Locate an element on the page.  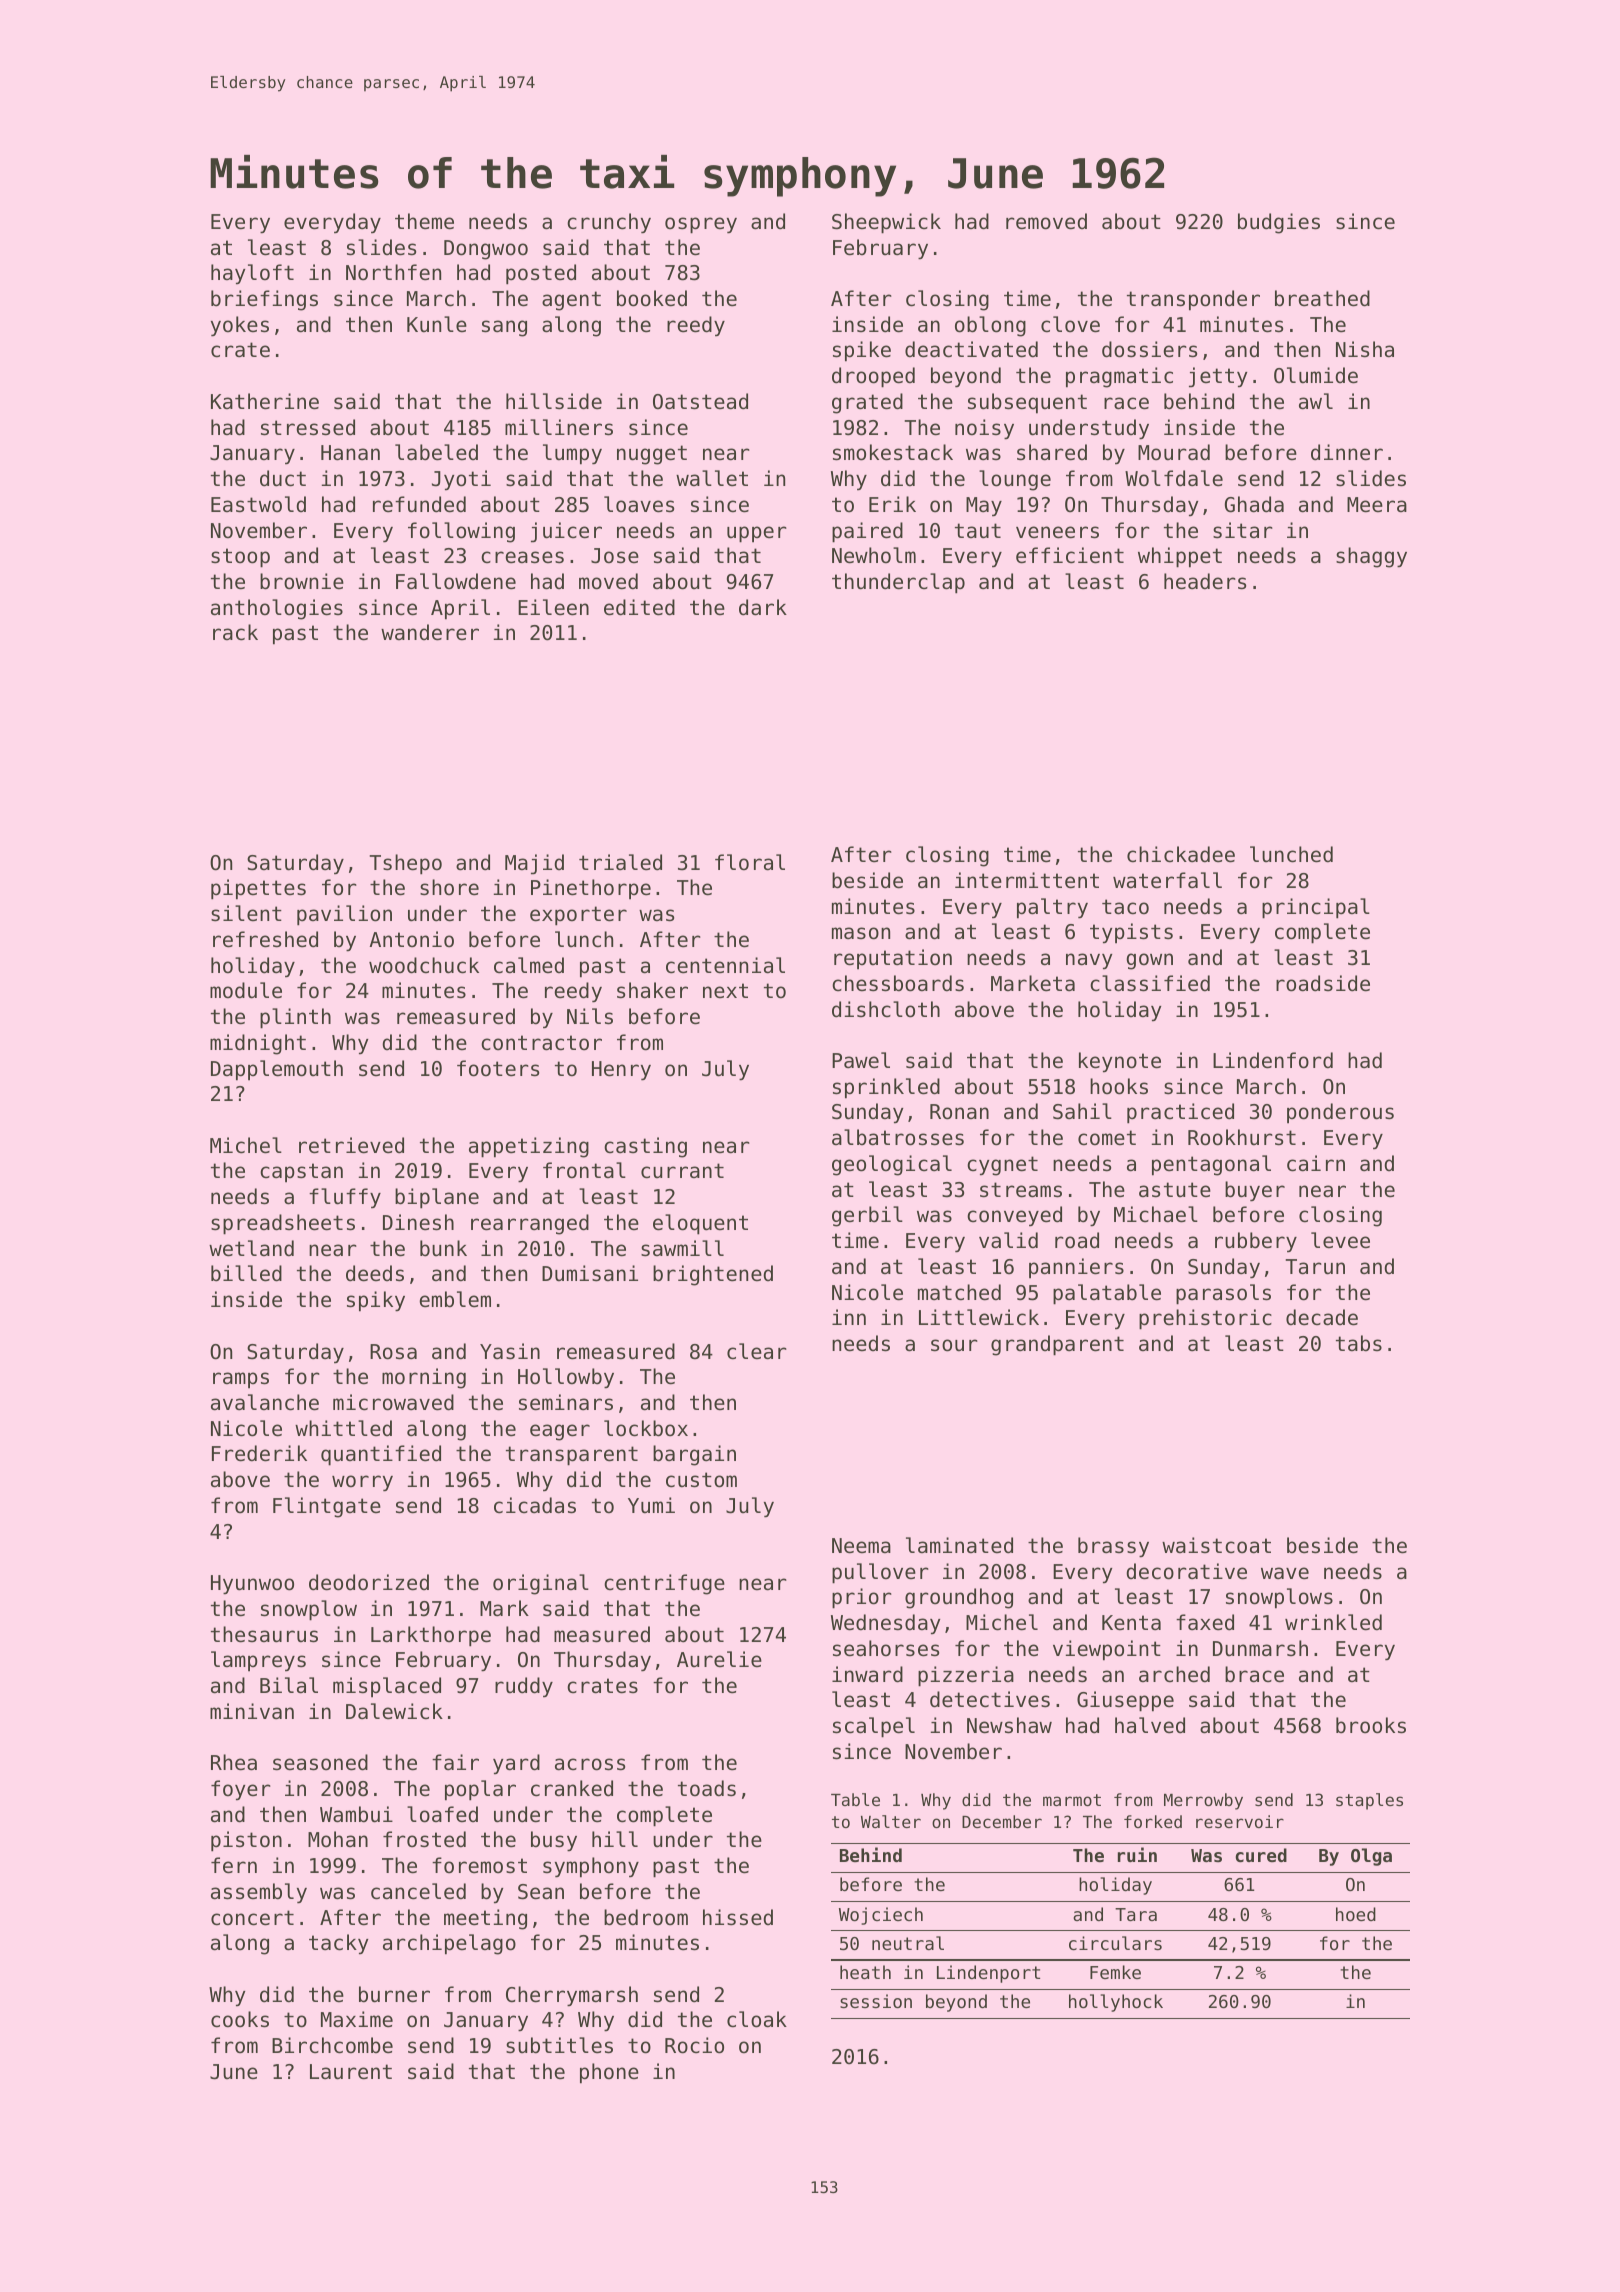
oblong is located at coordinates (990, 326).
